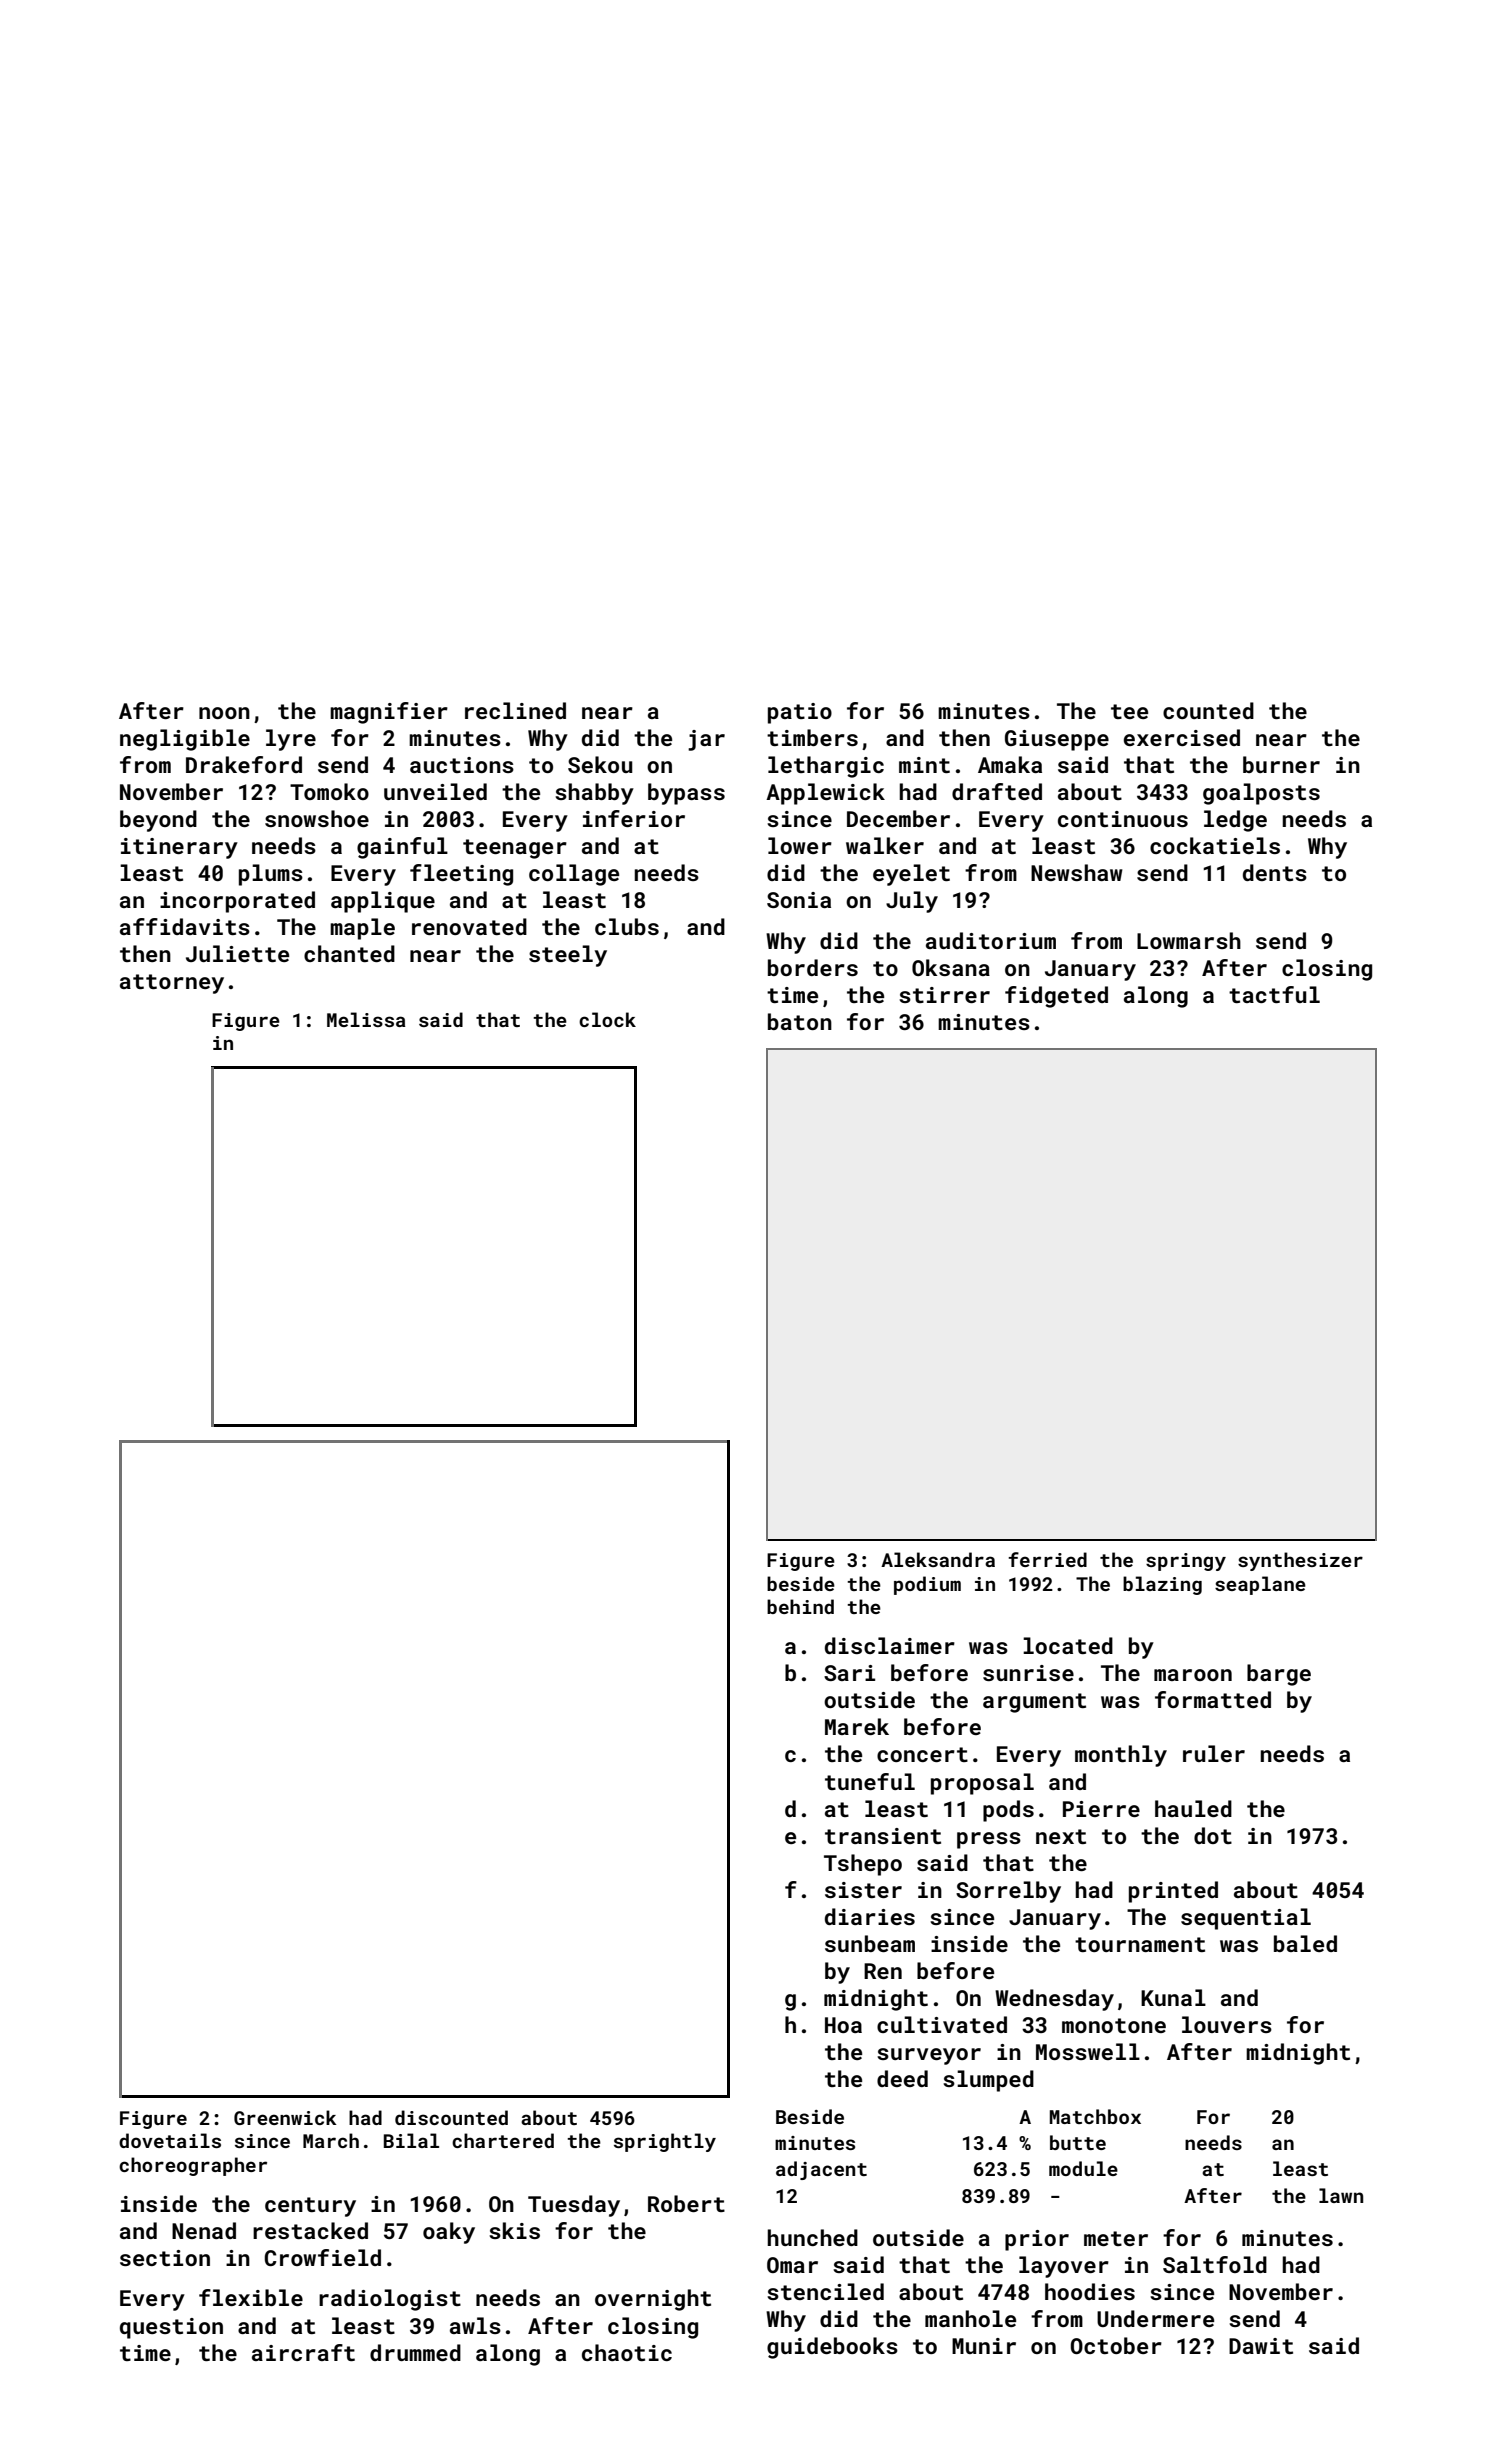  I want to click on Nenad, so click(204, 2230).
